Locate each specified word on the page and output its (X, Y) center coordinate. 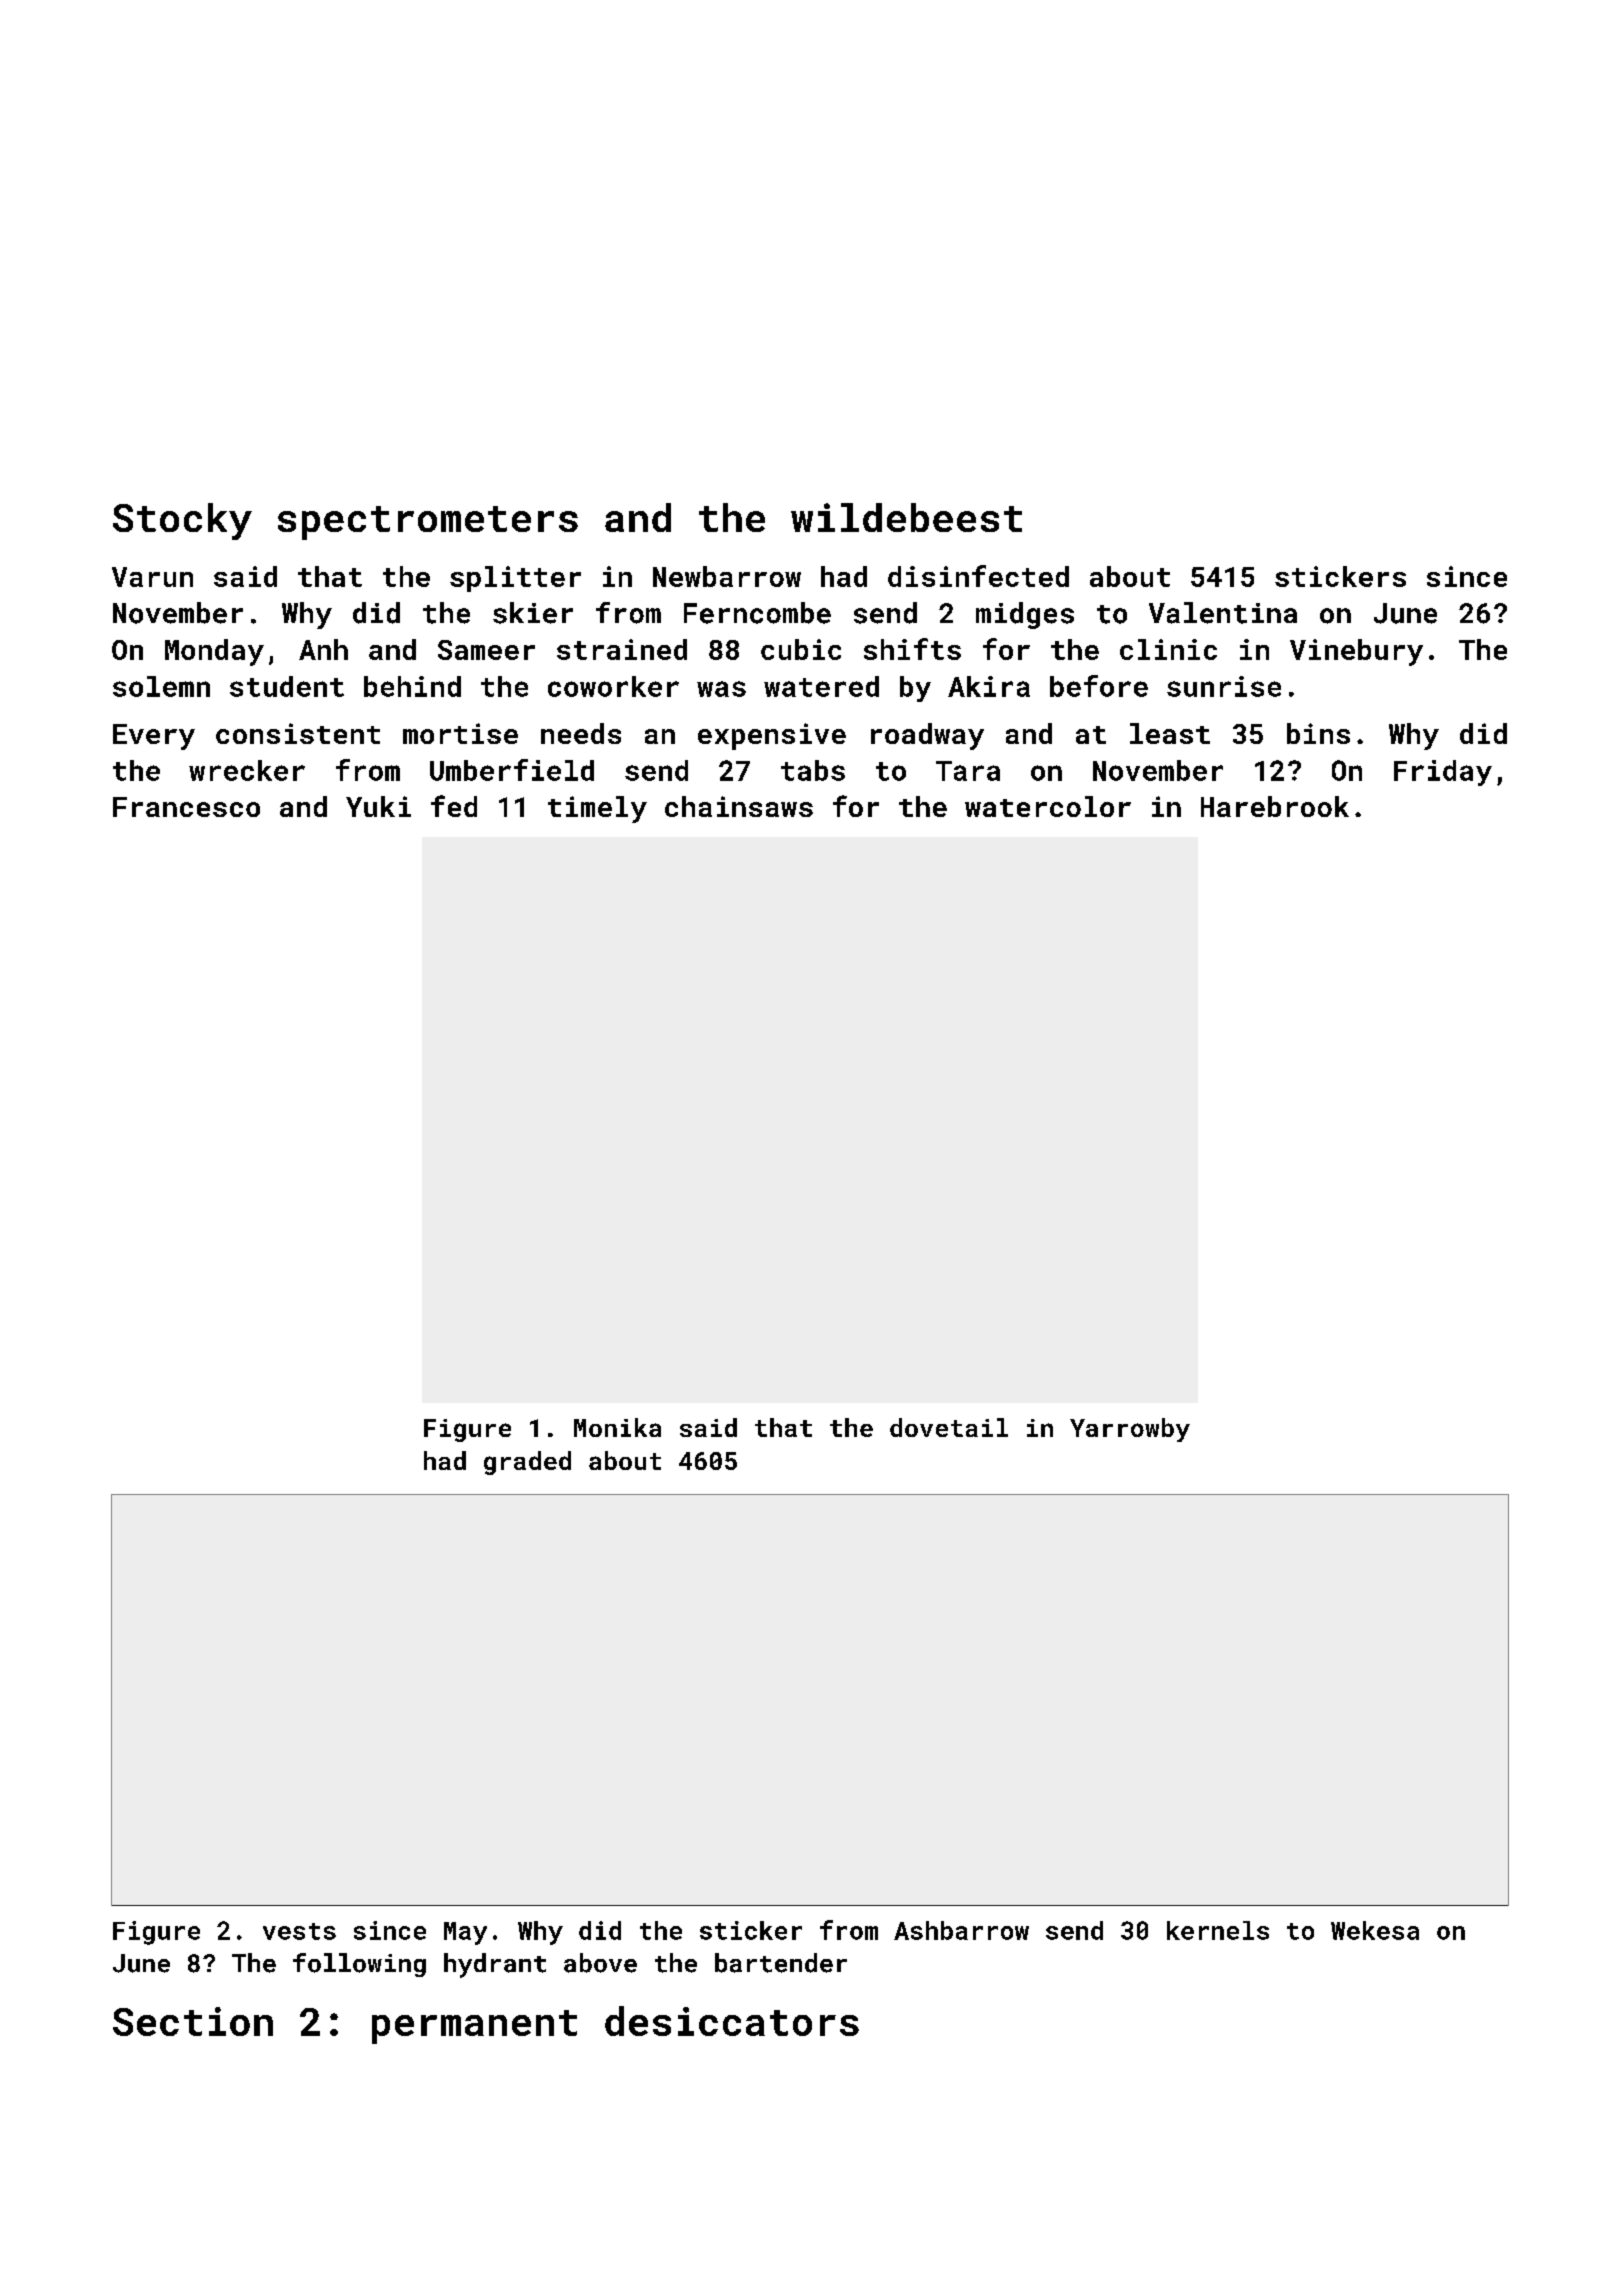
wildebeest (906, 517)
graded (527, 1463)
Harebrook (1275, 806)
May (465, 1933)
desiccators (732, 2021)
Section (193, 2021)
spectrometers (428, 523)
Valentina (1223, 613)
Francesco (186, 807)
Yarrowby (1130, 1430)
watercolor (1048, 806)
